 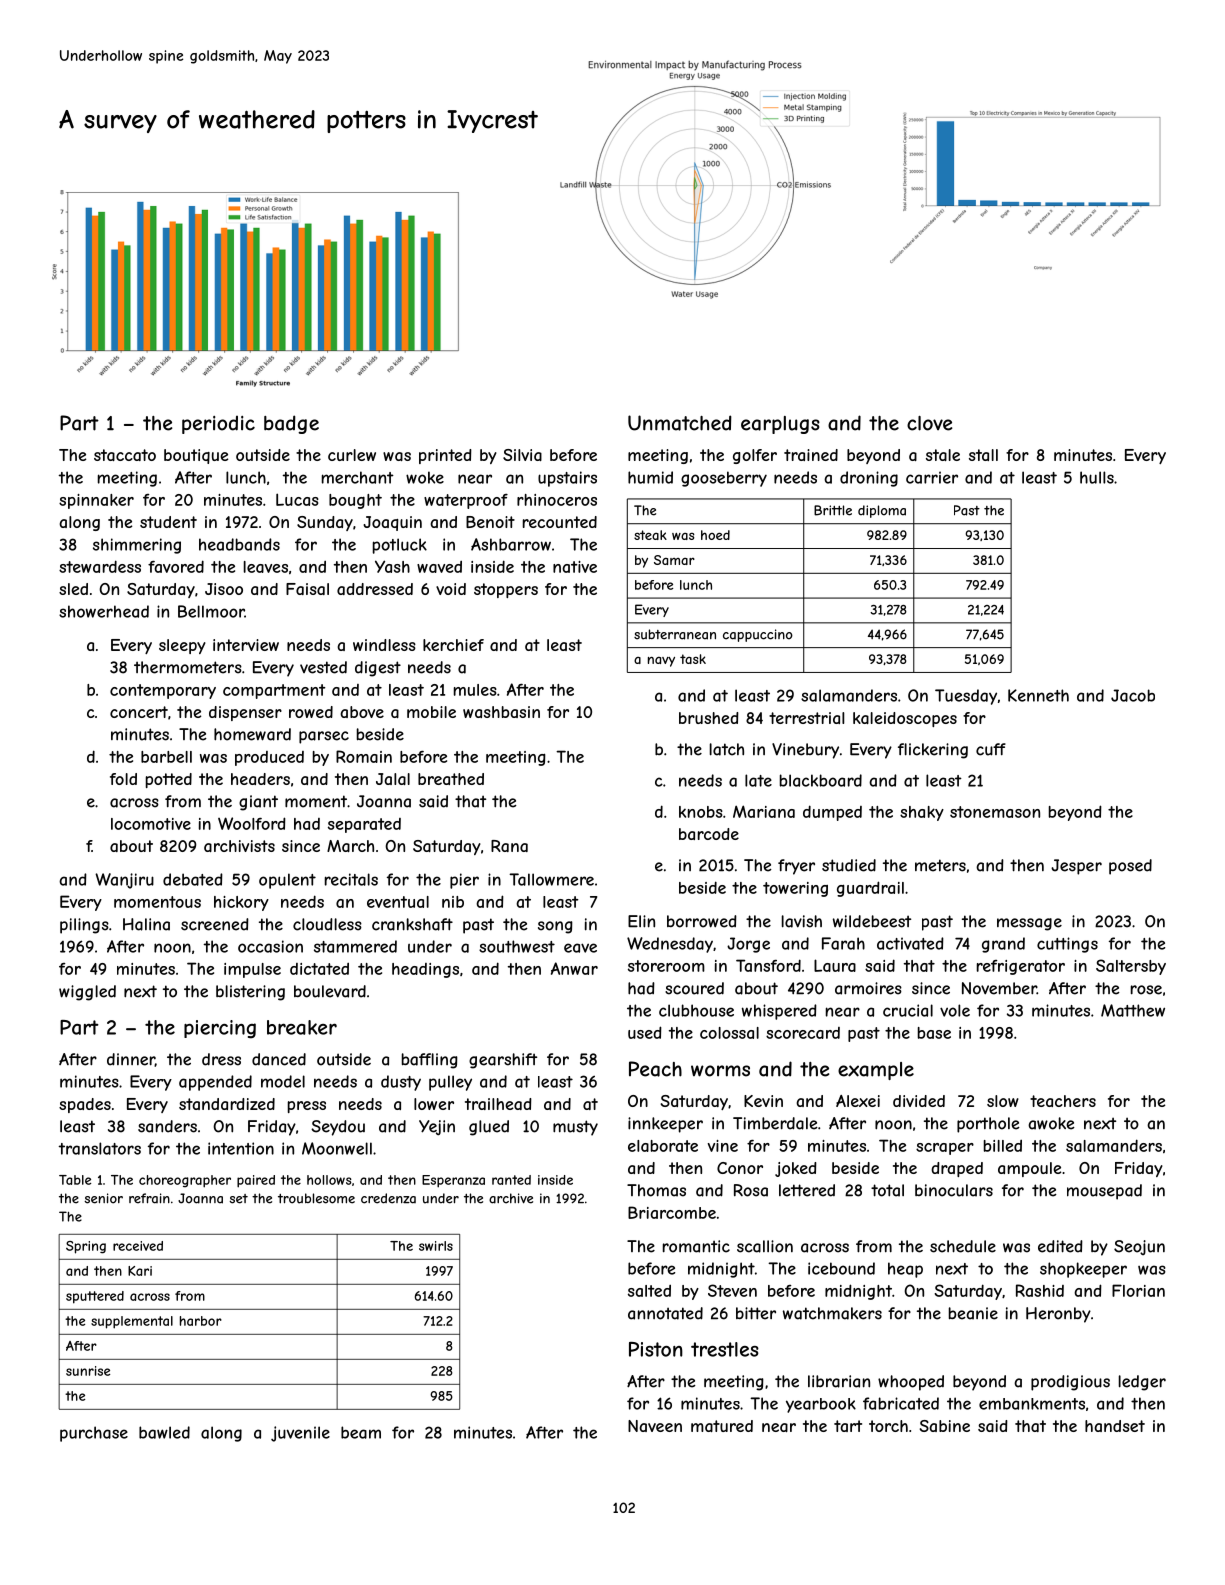 I want to click on Sabine, so click(x=945, y=1426).
